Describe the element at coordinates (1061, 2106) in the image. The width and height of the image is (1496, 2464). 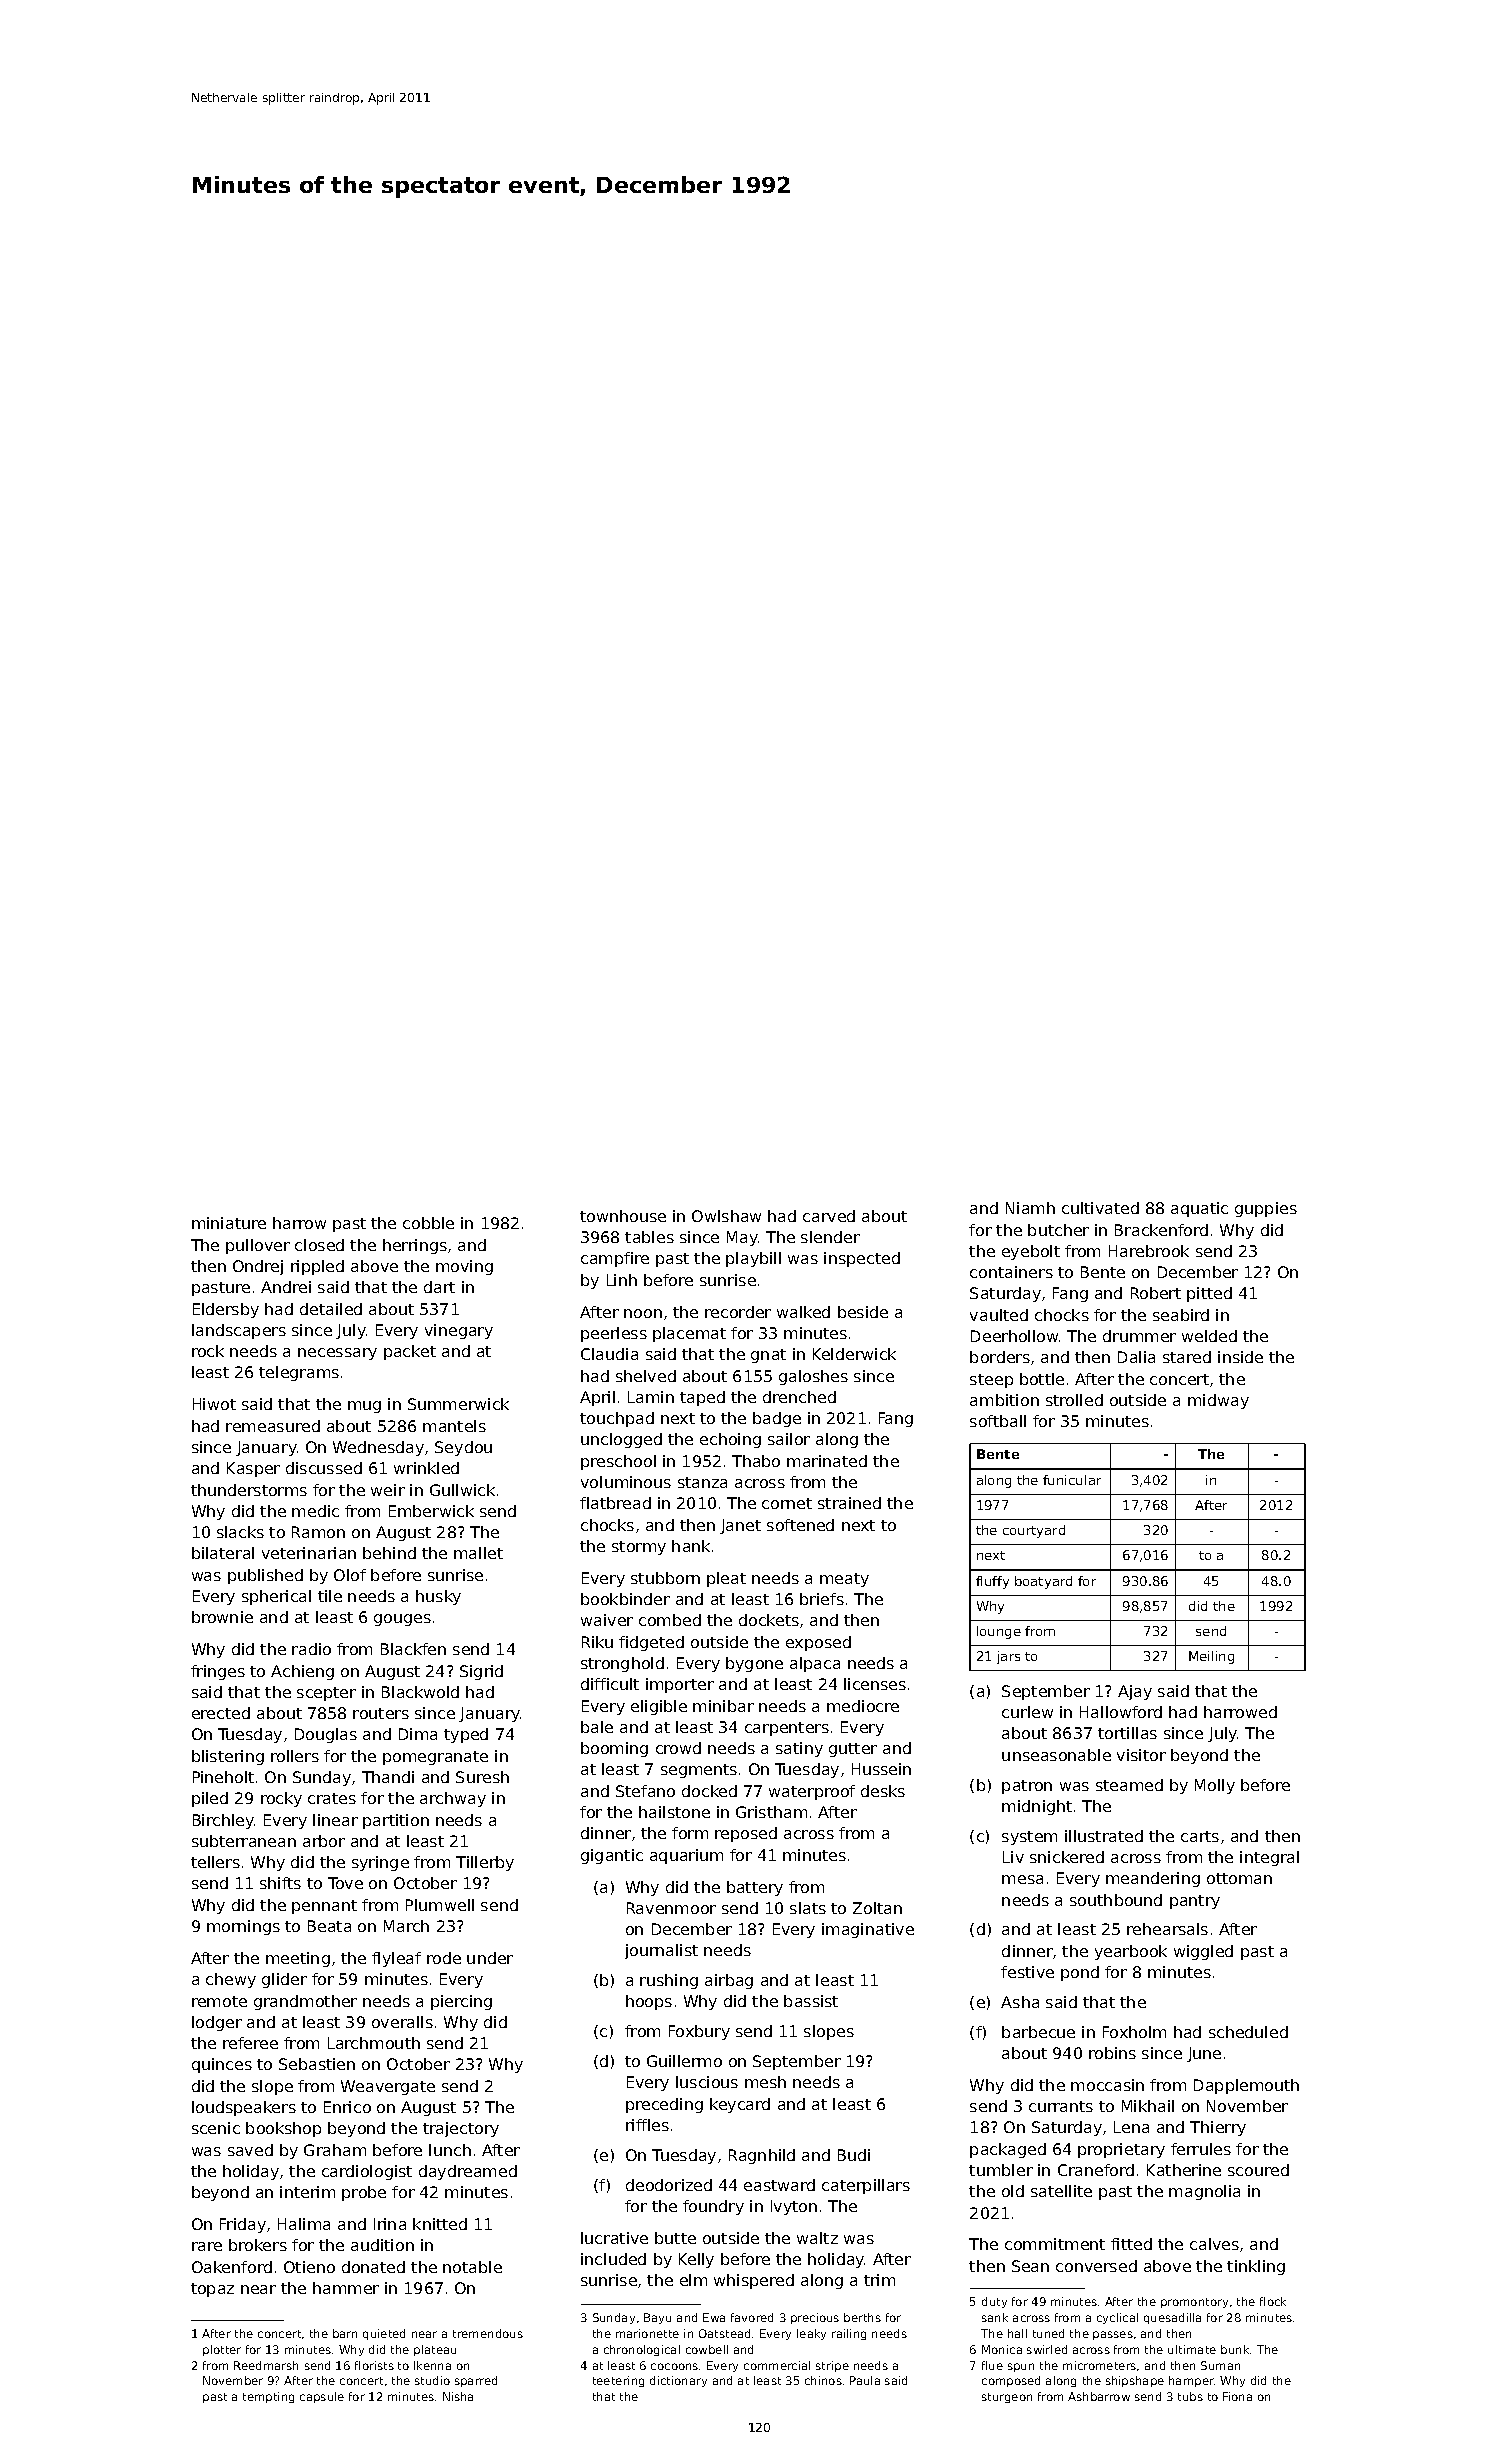
I see `currants` at that location.
